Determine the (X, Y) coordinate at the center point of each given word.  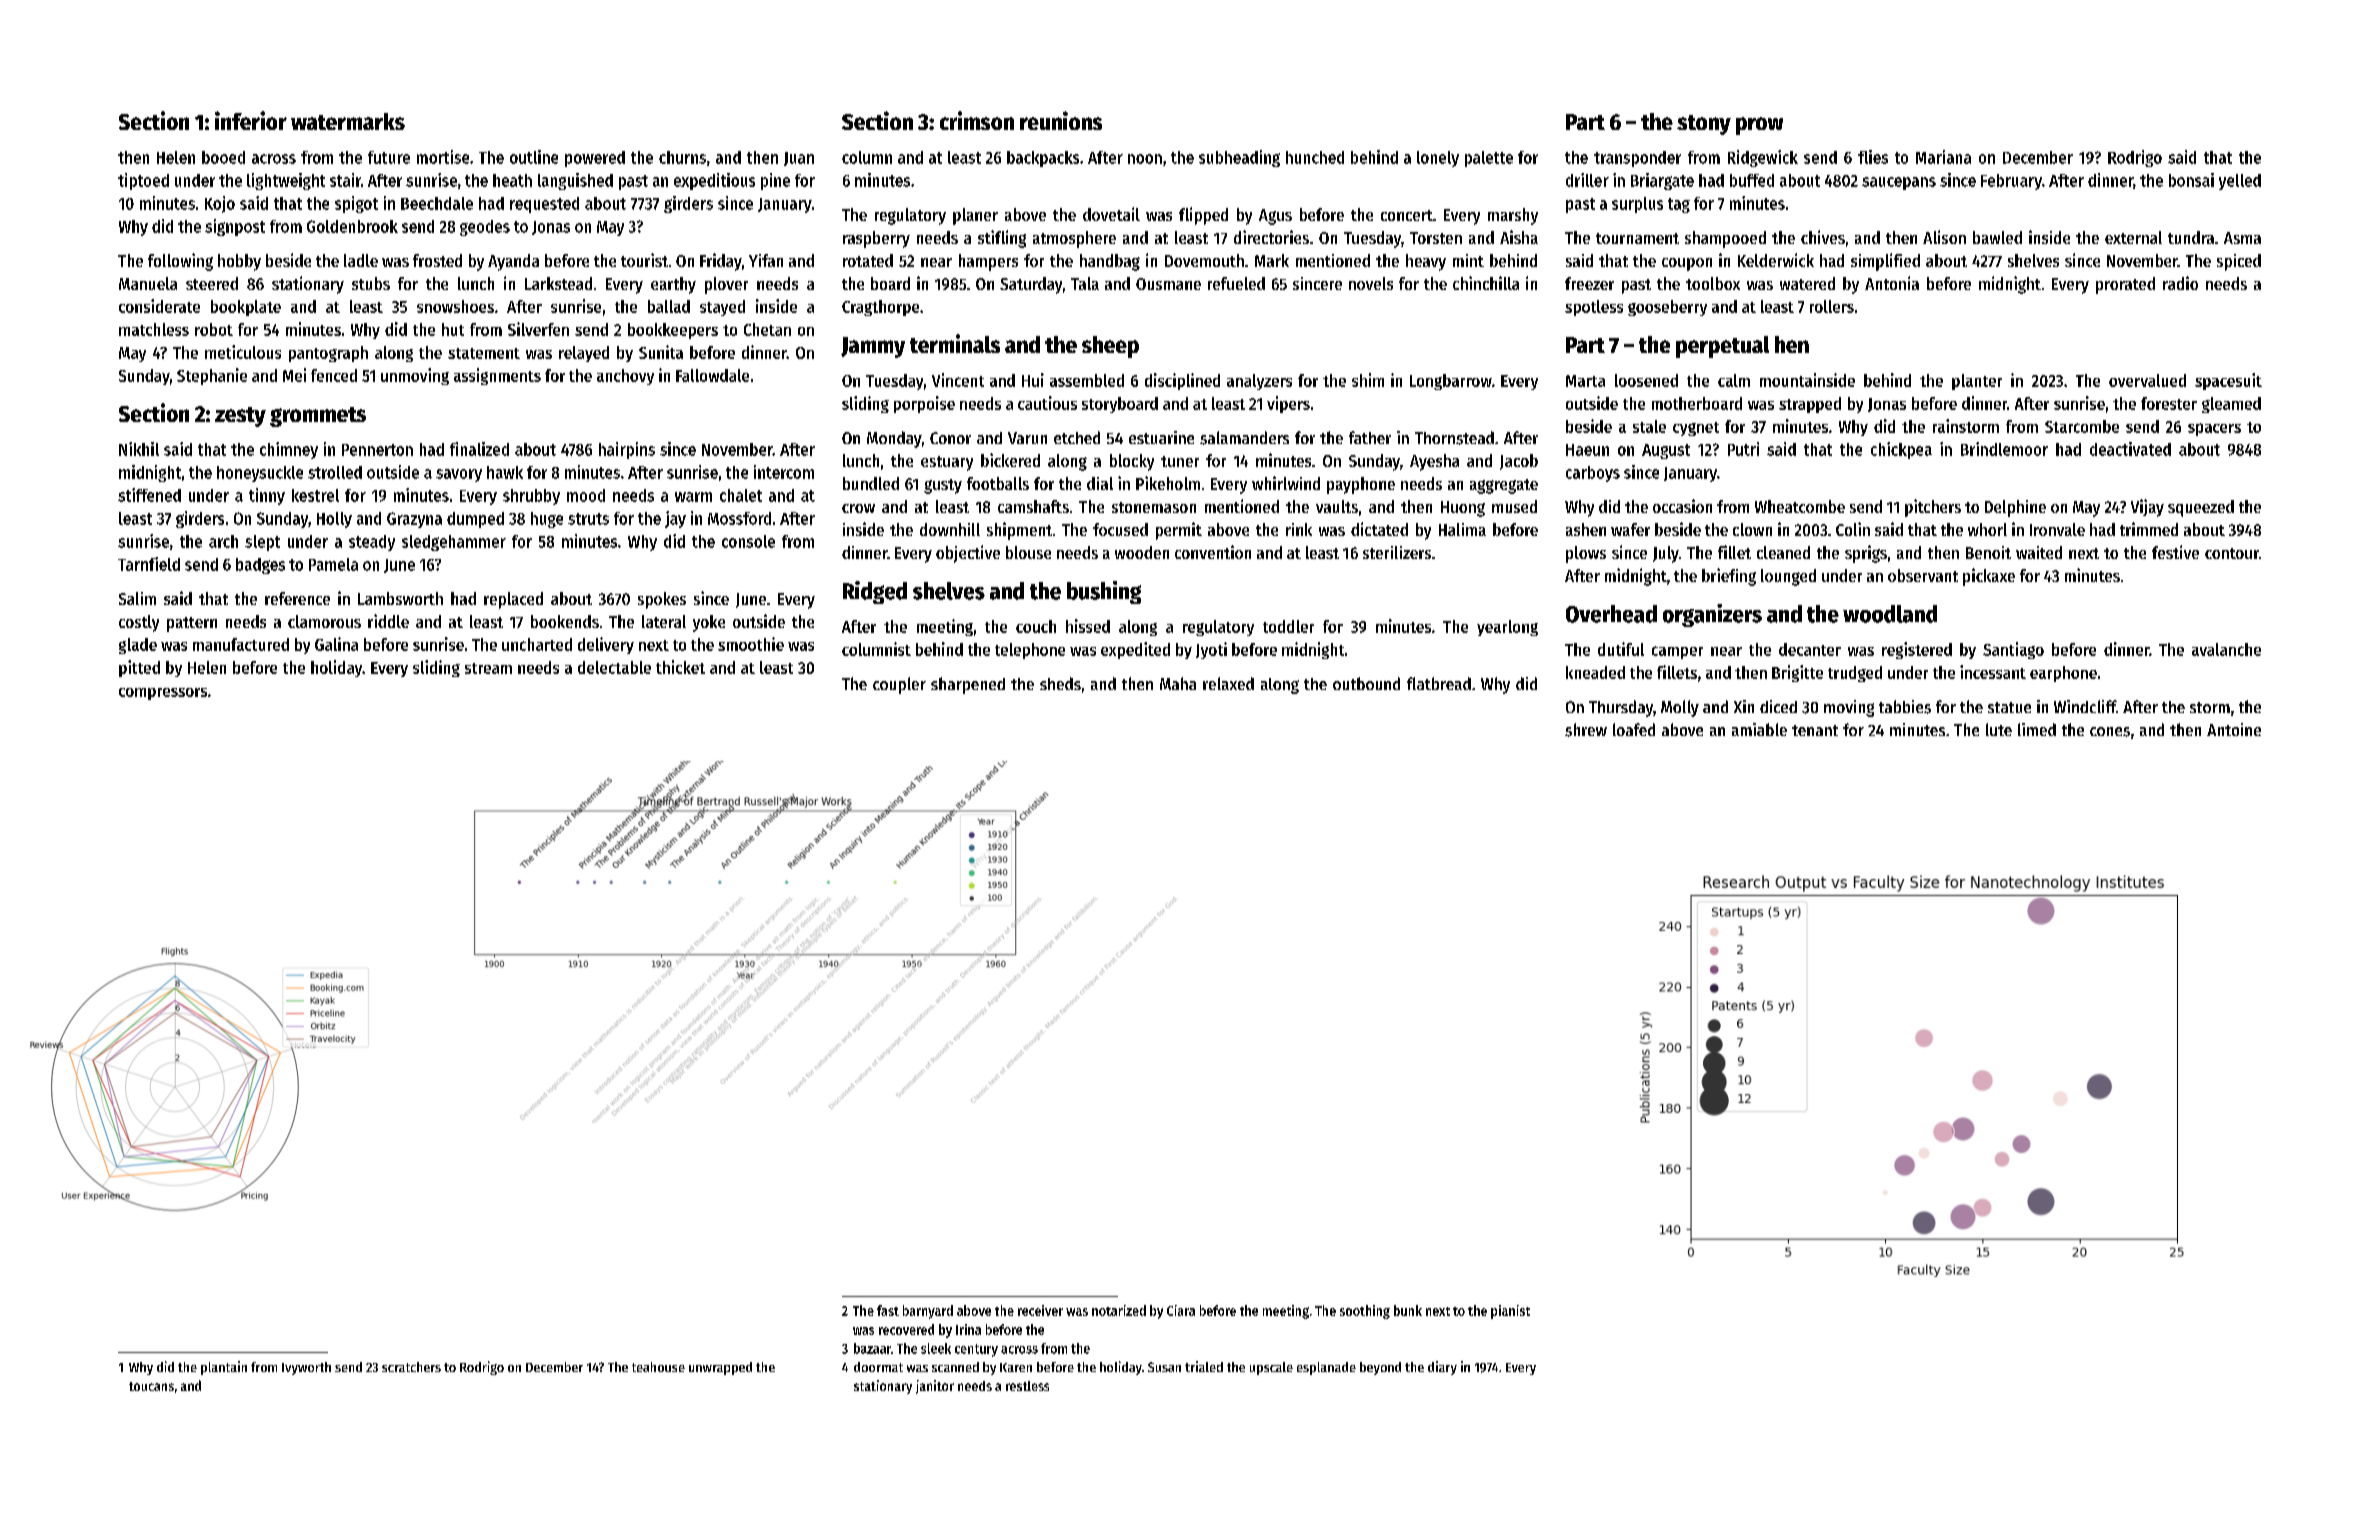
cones (2110, 732)
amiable (1759, 729)
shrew (1586, 730)
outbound (1366, 683)
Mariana (1943, 157)
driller (1587, 180)
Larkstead (558, 283)
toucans (151, 1386)
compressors (163, 694)
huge (547, 520)
